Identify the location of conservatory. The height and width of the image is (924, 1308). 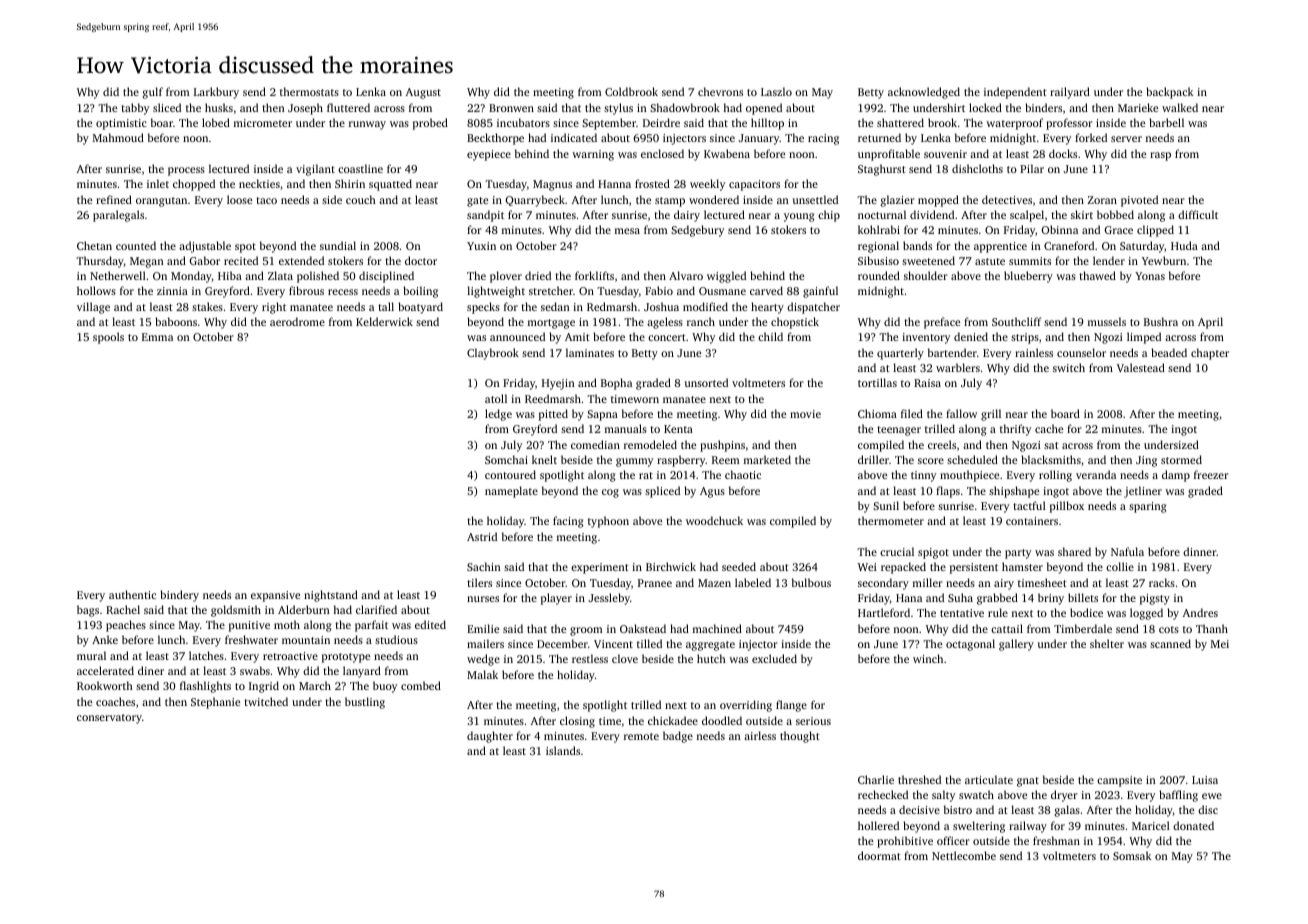
(109, 719).
